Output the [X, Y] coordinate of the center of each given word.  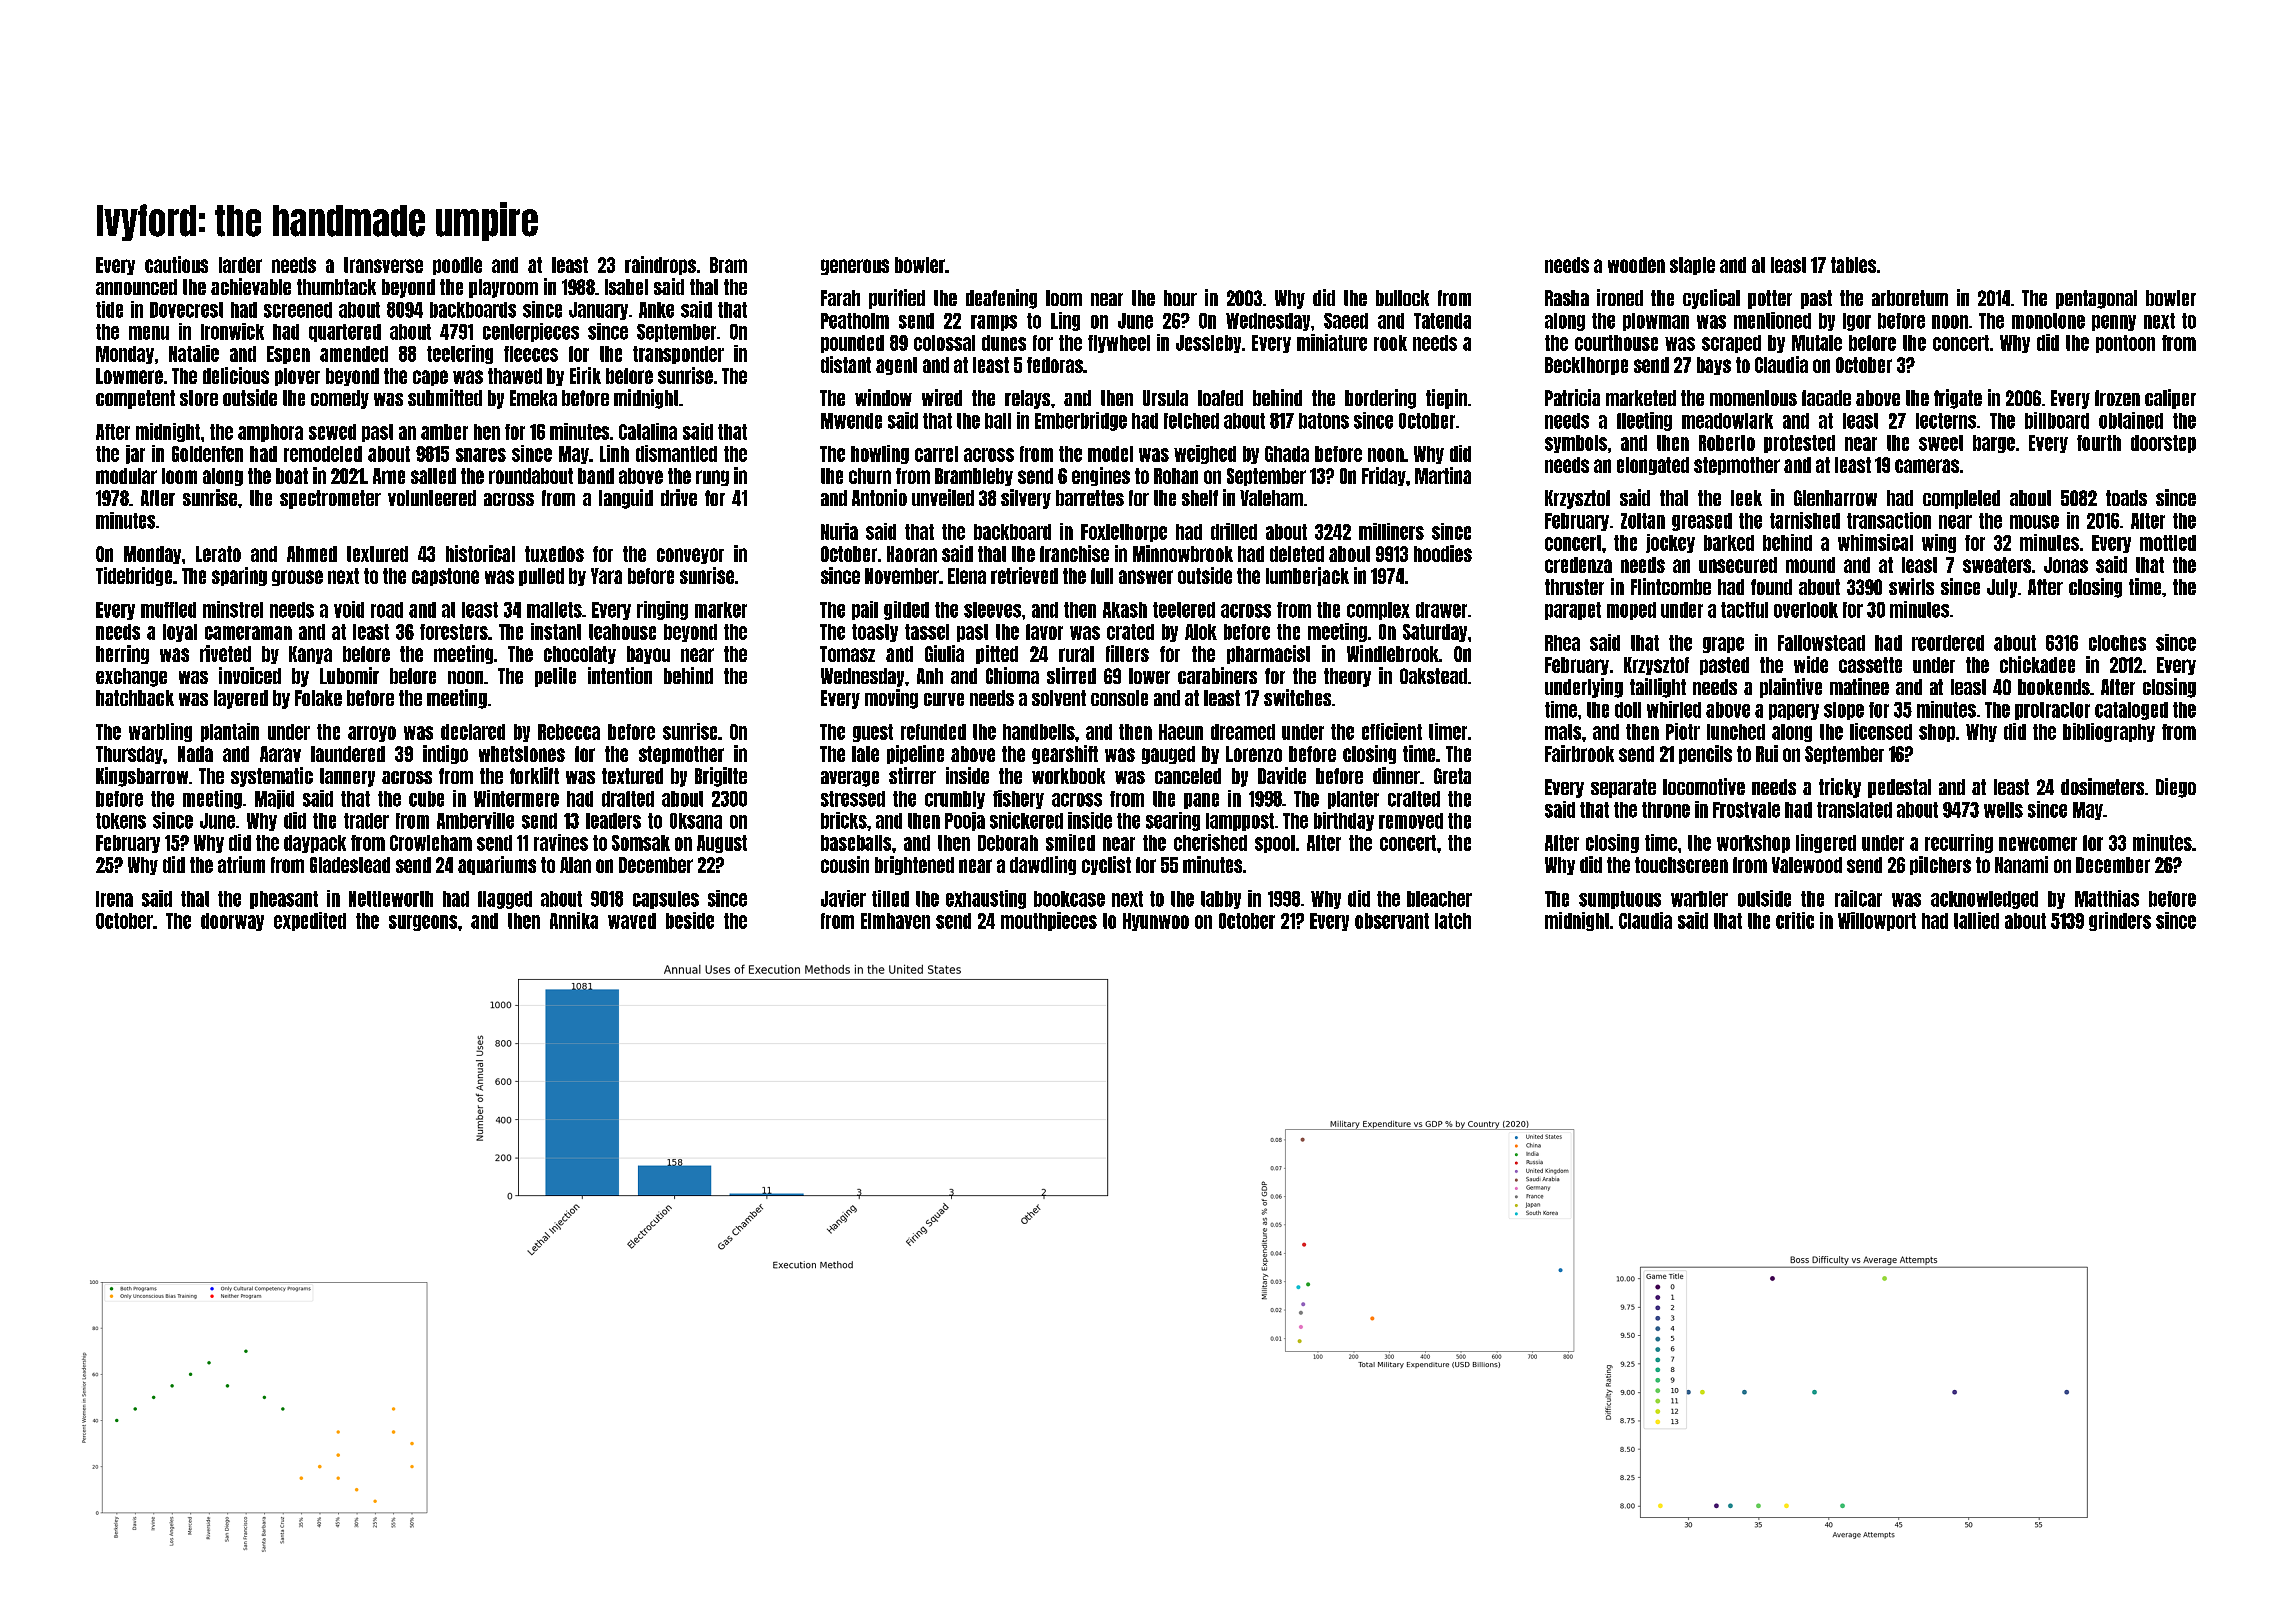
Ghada [1287, 454]
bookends [2054, 687]
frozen [2117, 398]
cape [430, 378]
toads [2126, 498]
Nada [195, 754]
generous [855, 267]
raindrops [660, 265]
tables [1853, 265]
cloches [2117, 643]
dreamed [1243, 732]
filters [1127, 653]
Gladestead [350, 865]
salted [433, 476]
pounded [852, 344]
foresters [454, 632]
